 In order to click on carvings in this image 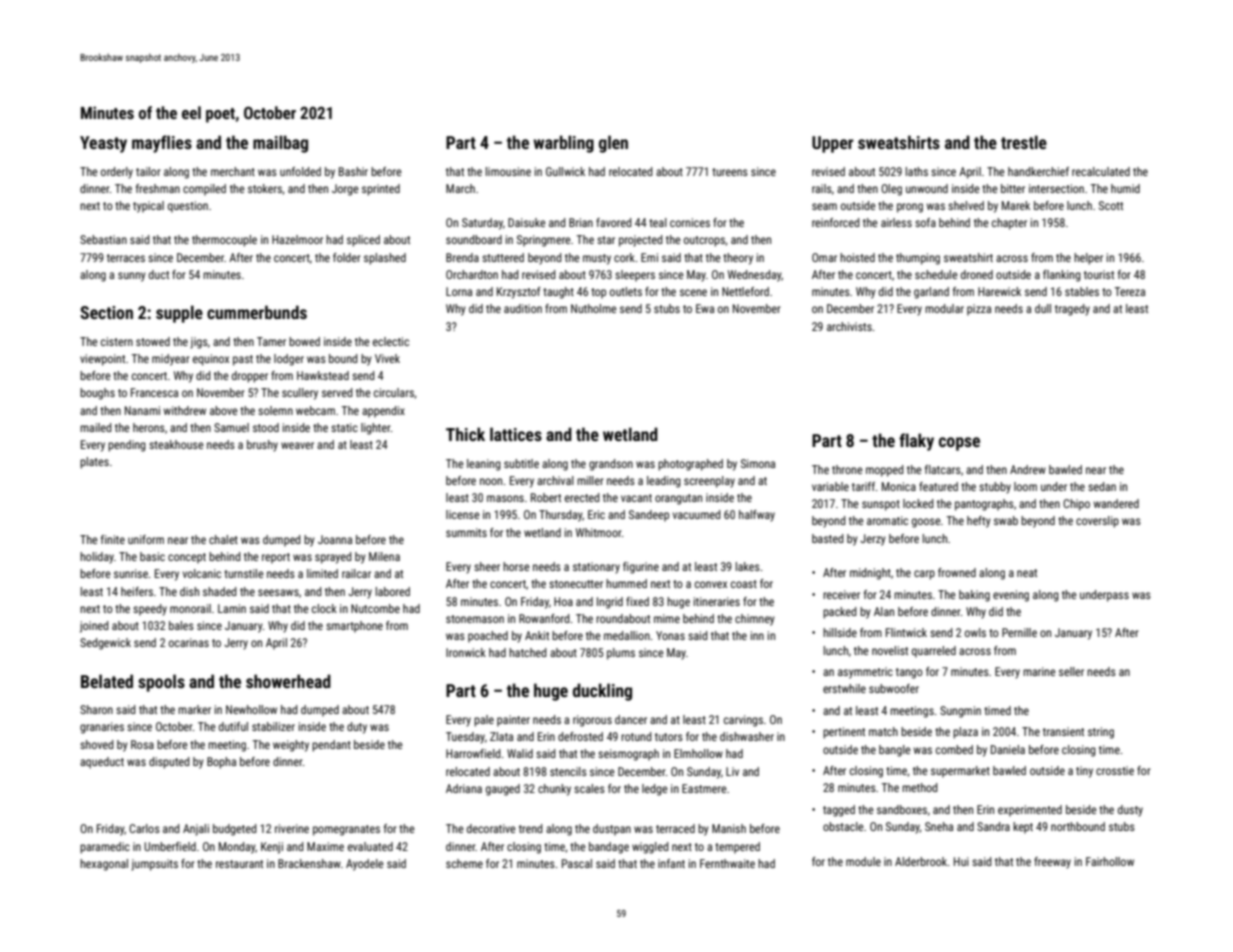, I will do `click(743, 721)`.
